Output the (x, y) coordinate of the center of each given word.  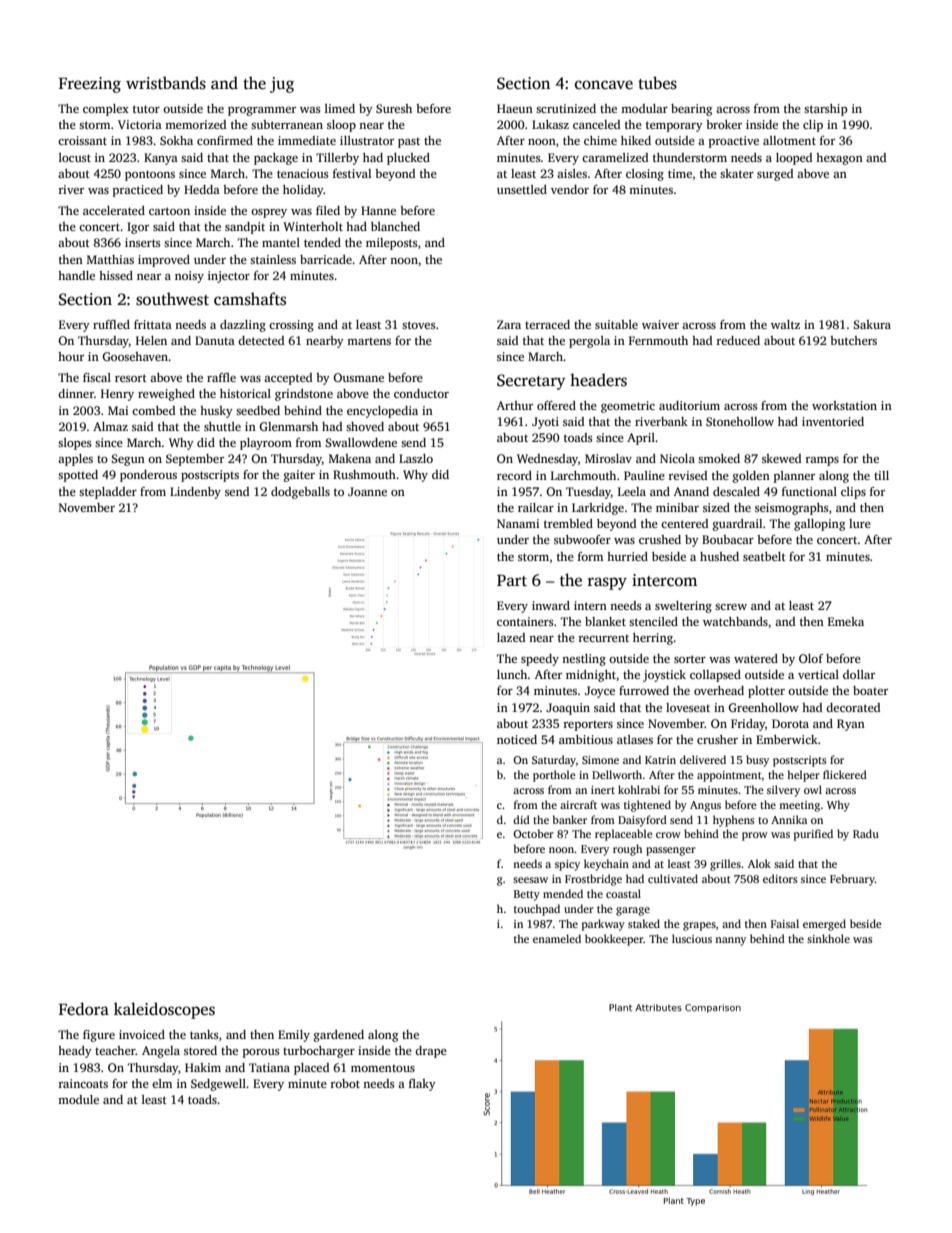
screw (731, 607)
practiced (138, 191)
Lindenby (195, 493)
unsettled (522, 189)
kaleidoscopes (164, 1010)
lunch (512, 674)
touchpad (537, 910)
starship (826, 110)
